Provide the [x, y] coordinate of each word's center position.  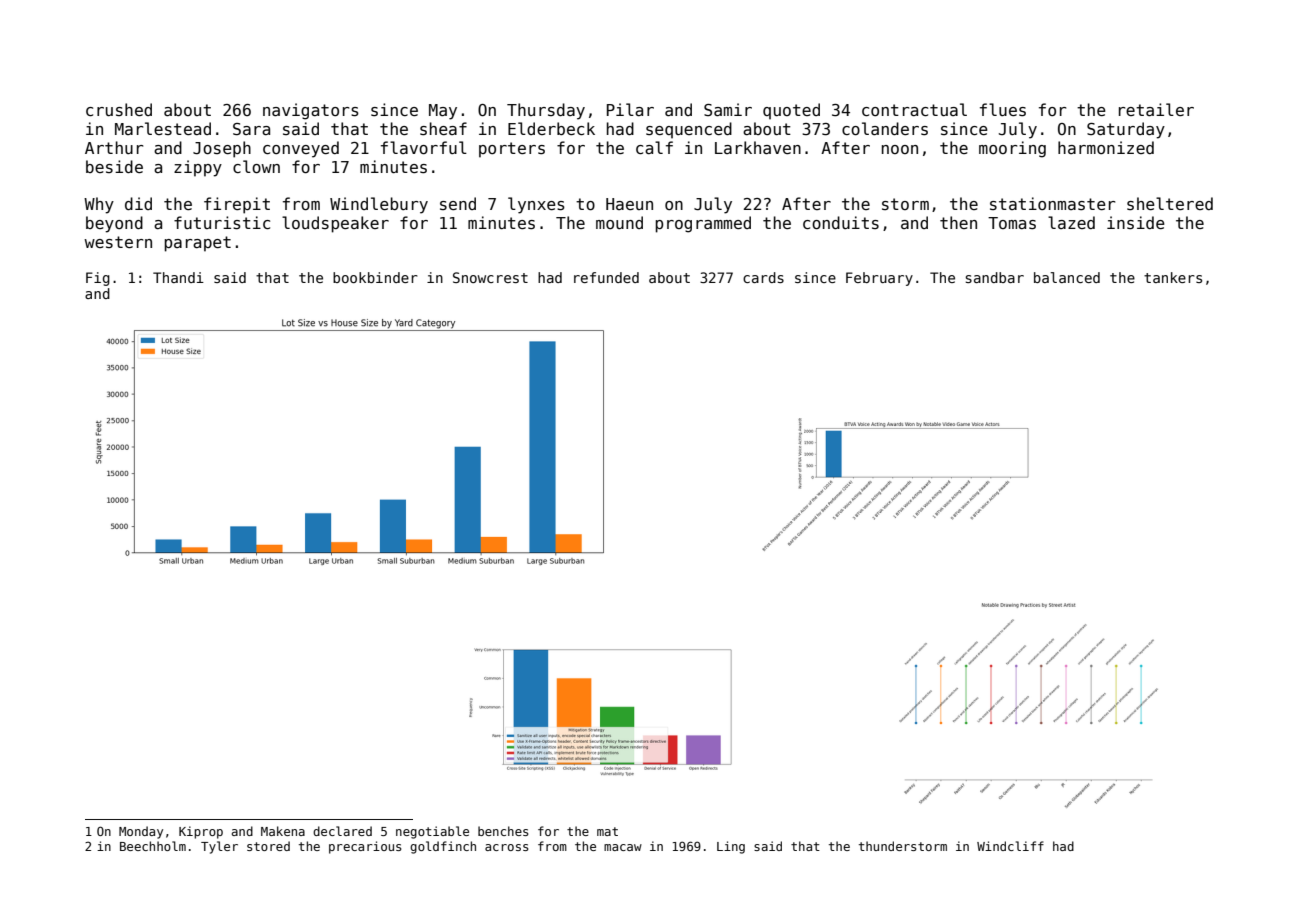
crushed [119, 109]
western [118, 242]
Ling [731, 847]
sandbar [995, 277]
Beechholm [153, 846]
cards [763, 277]
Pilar [630, 109]
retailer [1156, 109]
